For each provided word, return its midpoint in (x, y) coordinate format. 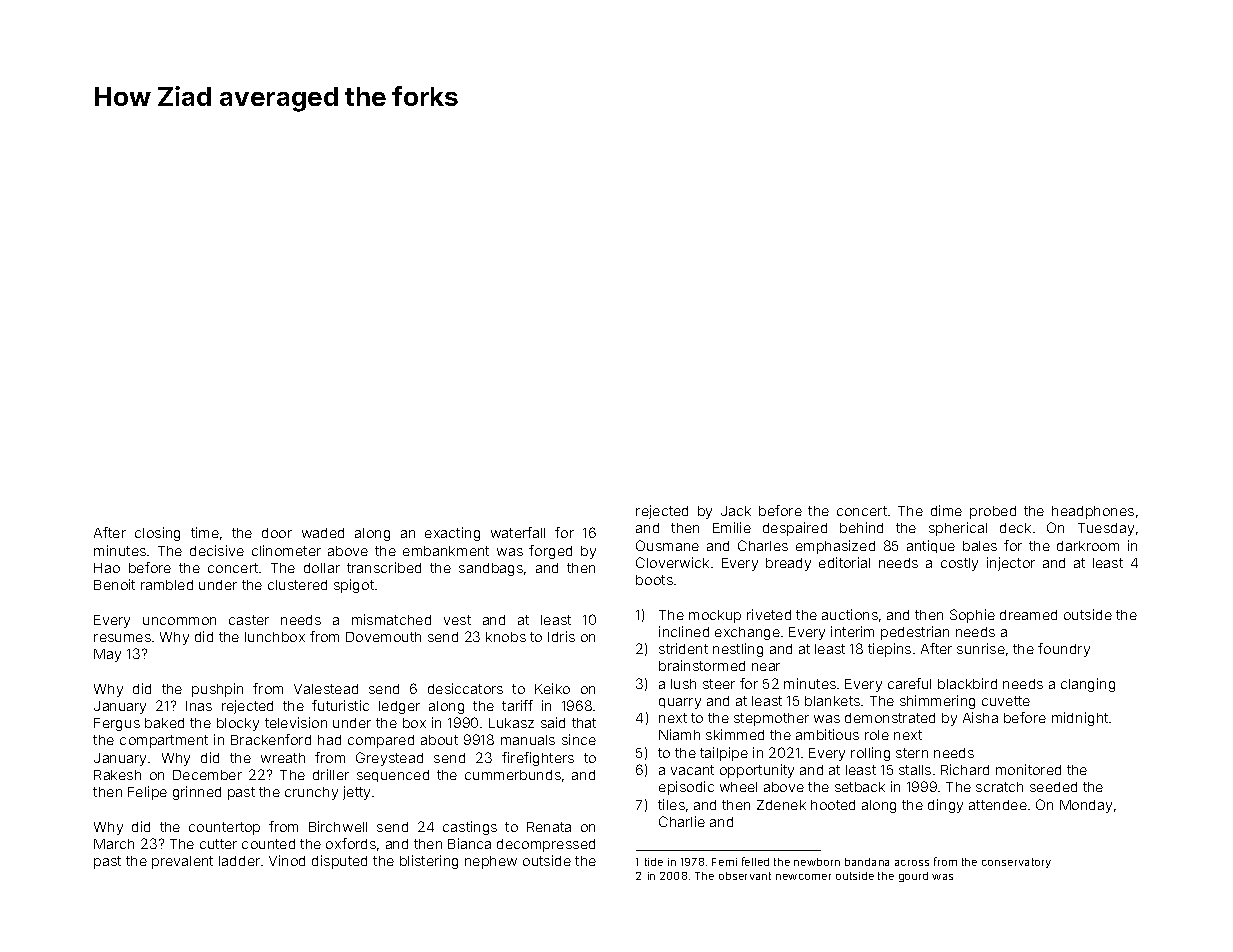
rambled (167, 585)
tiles (671, 804)
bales (980, 546)
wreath (283, 758)
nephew (491, 862)
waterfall (518, 532)
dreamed (1028, 615)
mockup (715, 616)
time (205, 532)
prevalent (182, 862)
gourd (913, 877)
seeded (1053, 787)
